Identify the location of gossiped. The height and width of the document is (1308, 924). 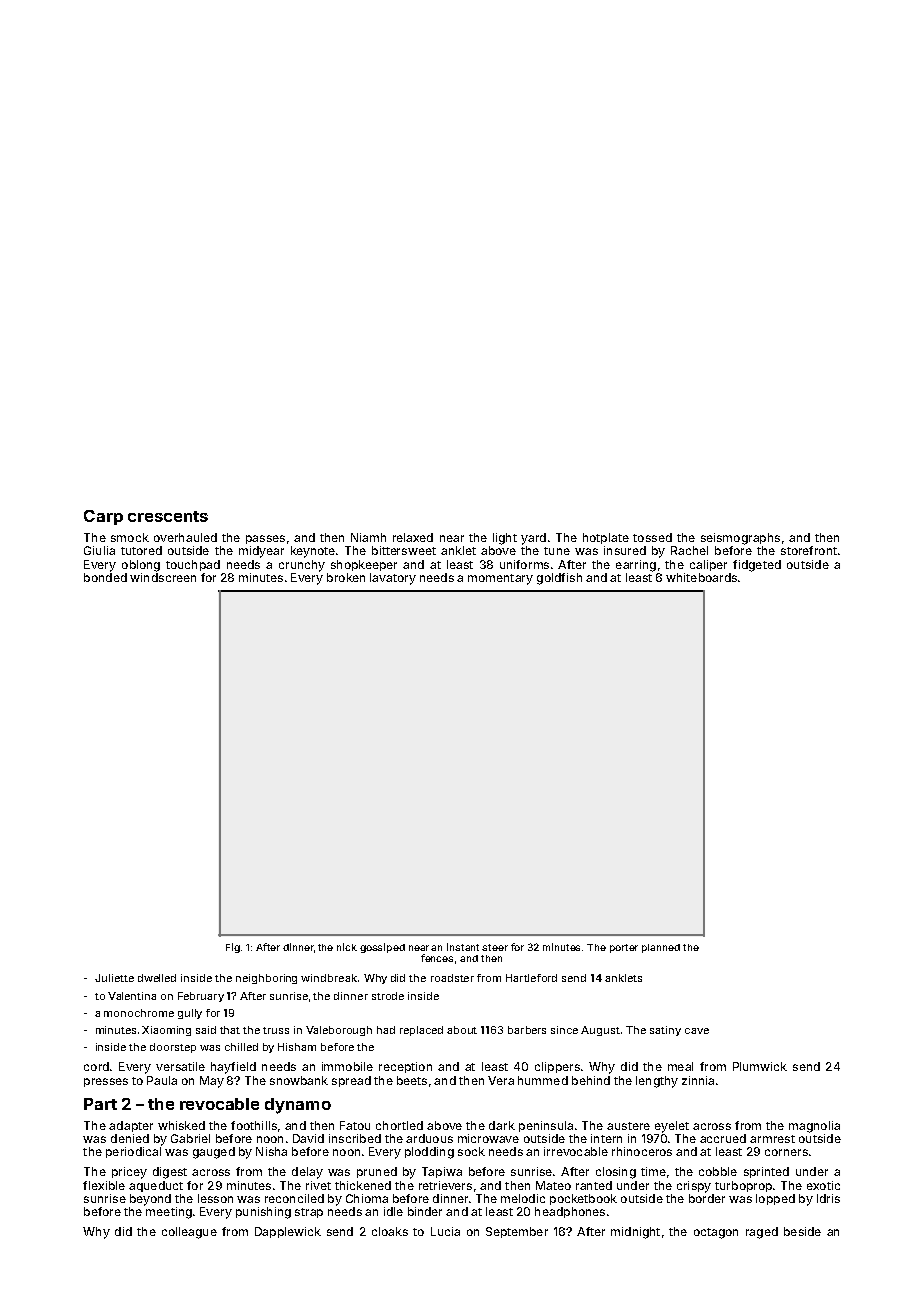
(382, 948).
